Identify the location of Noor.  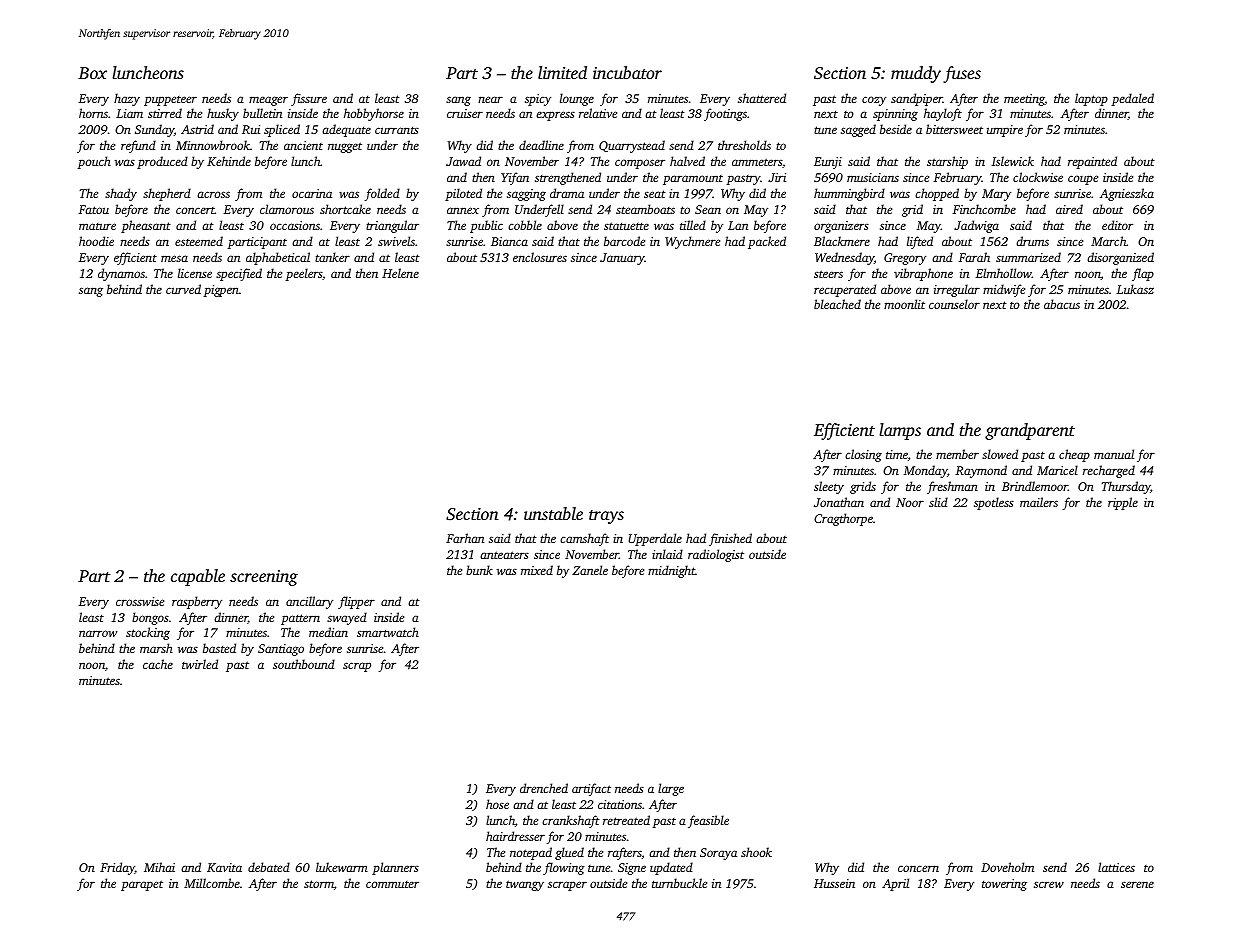
(910, 502).
